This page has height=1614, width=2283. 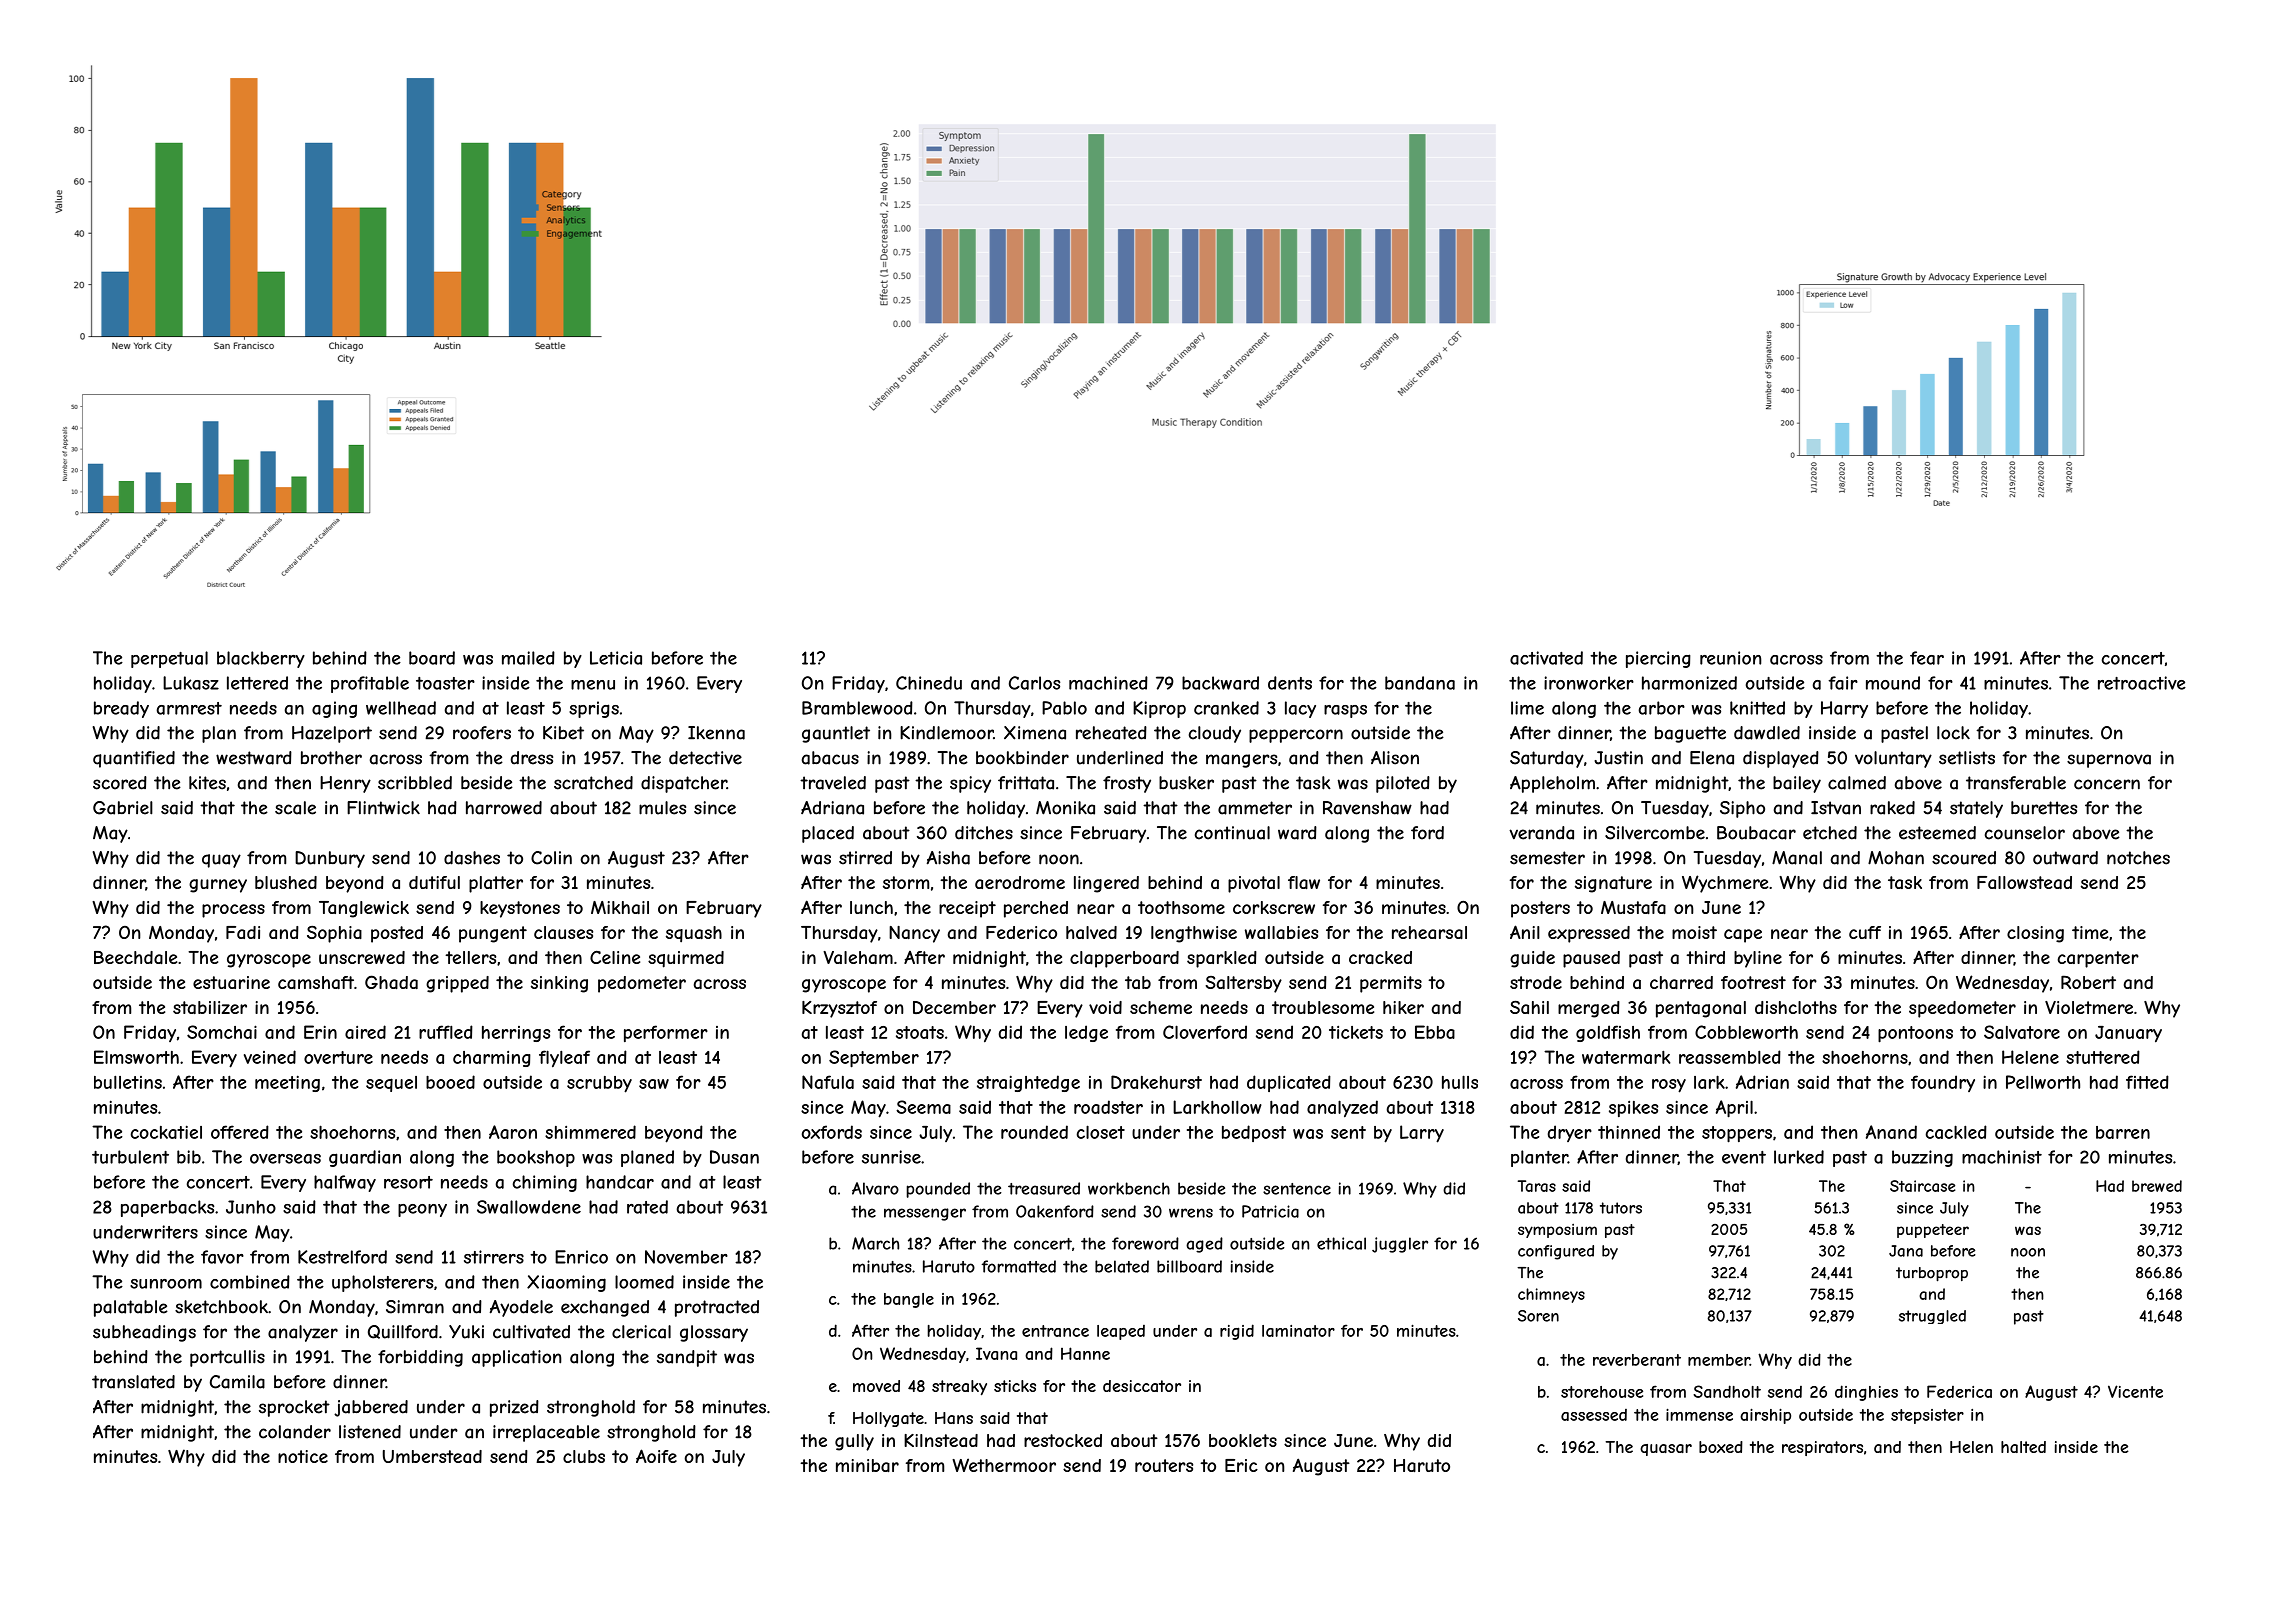 I want to click on struggled, so click(x=1932, y=1317).
